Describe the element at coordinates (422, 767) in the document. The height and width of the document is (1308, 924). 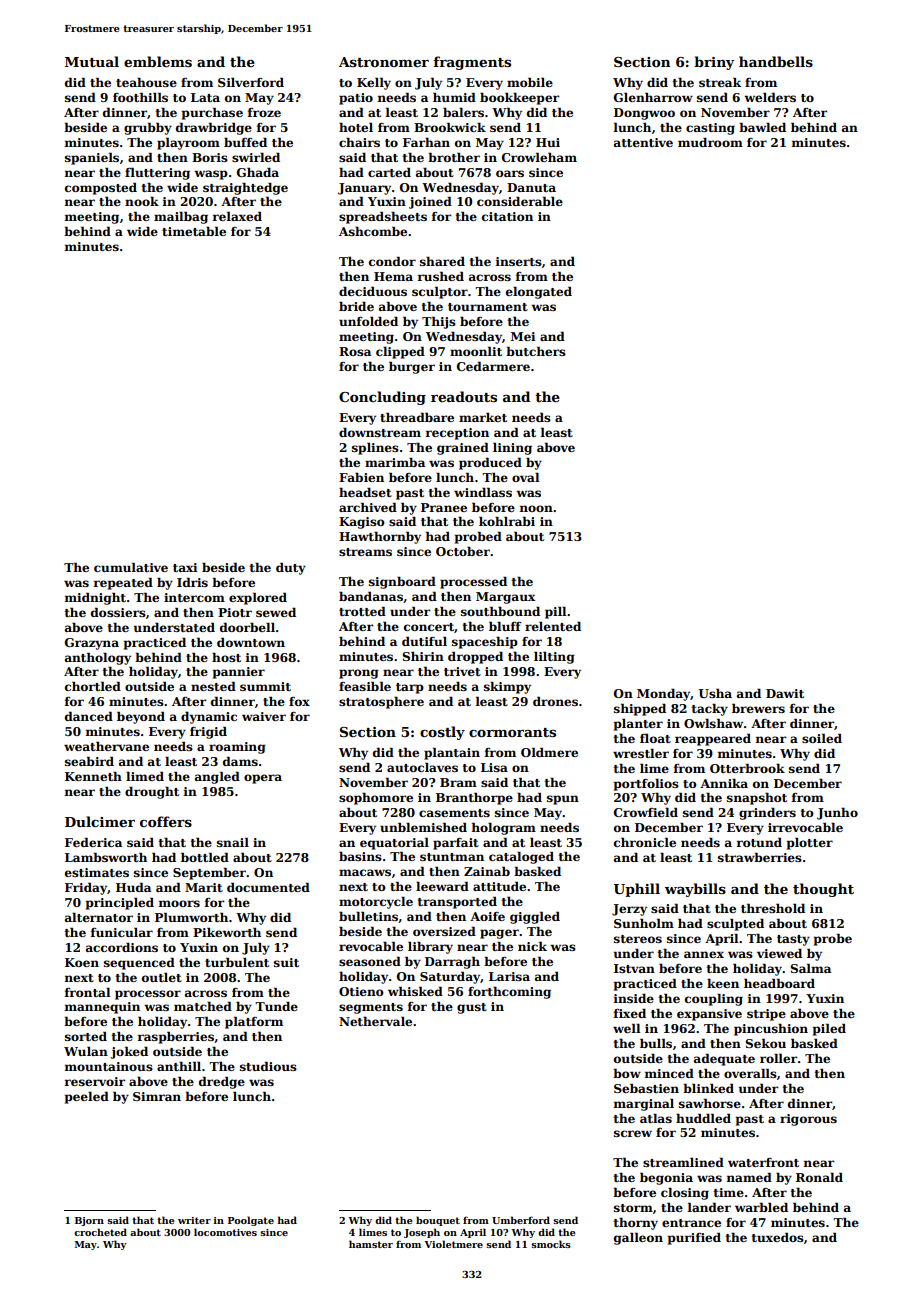
I see `autoclaves` at that location.
